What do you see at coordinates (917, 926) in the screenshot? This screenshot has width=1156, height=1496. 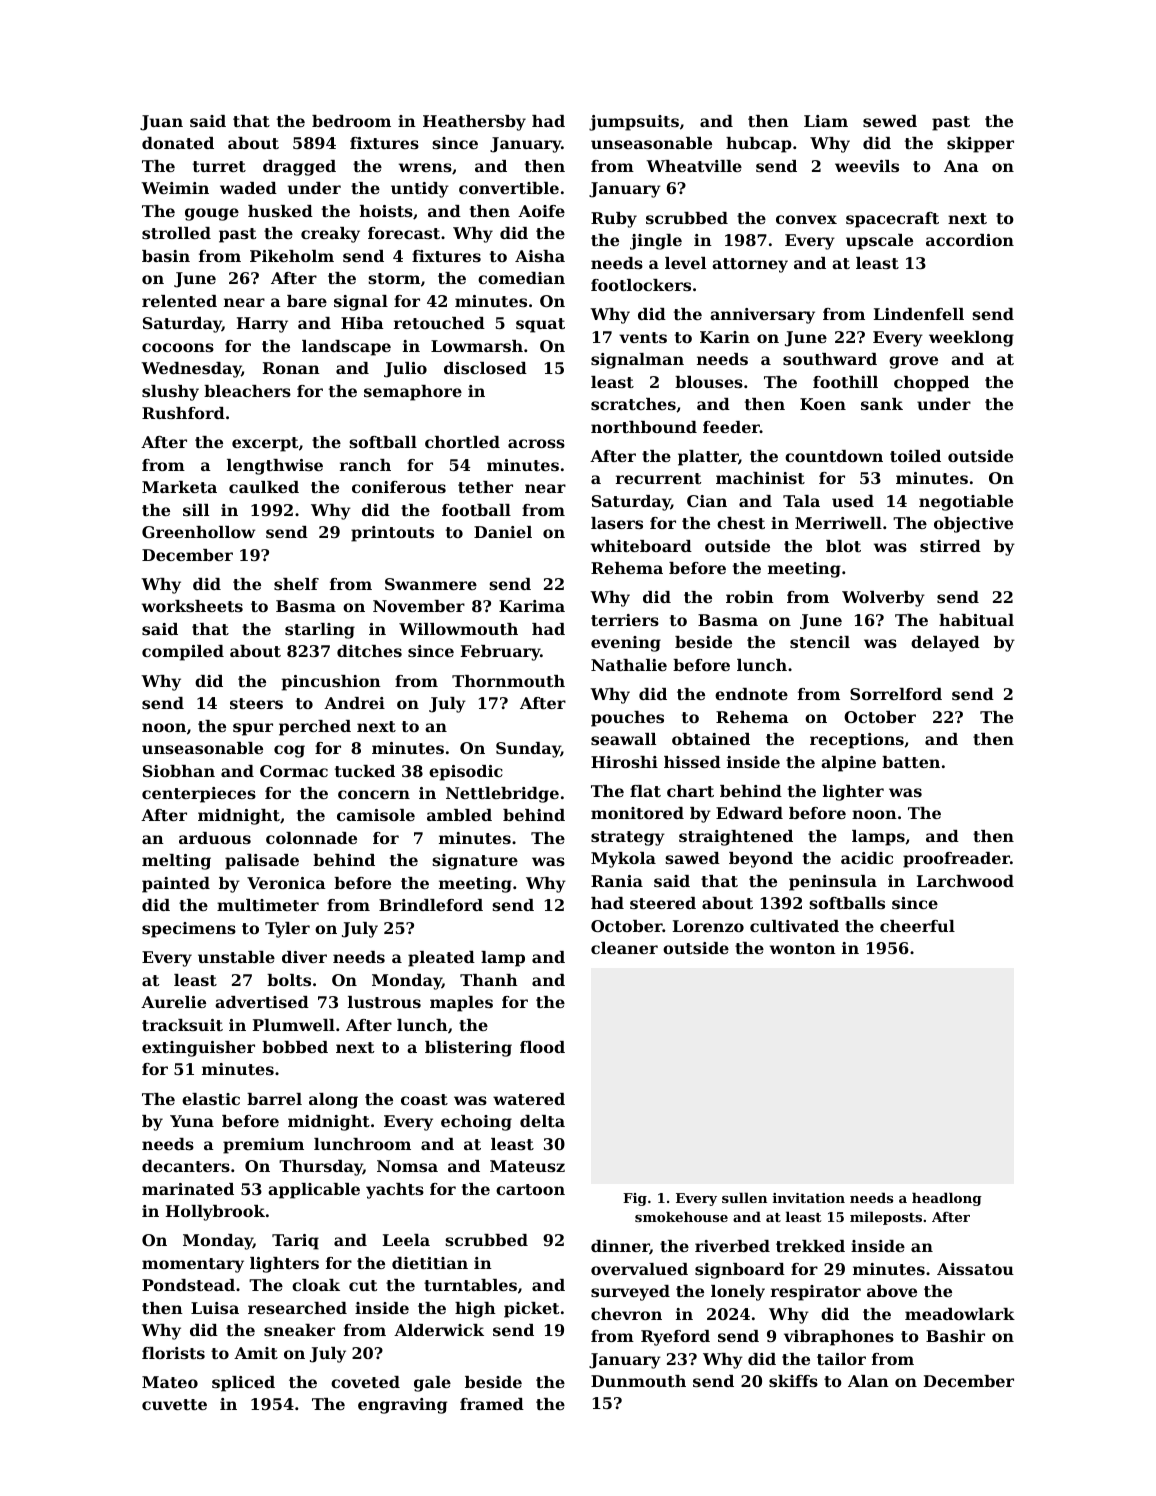 I see `cheerful` at bounding box center [917, 926].
